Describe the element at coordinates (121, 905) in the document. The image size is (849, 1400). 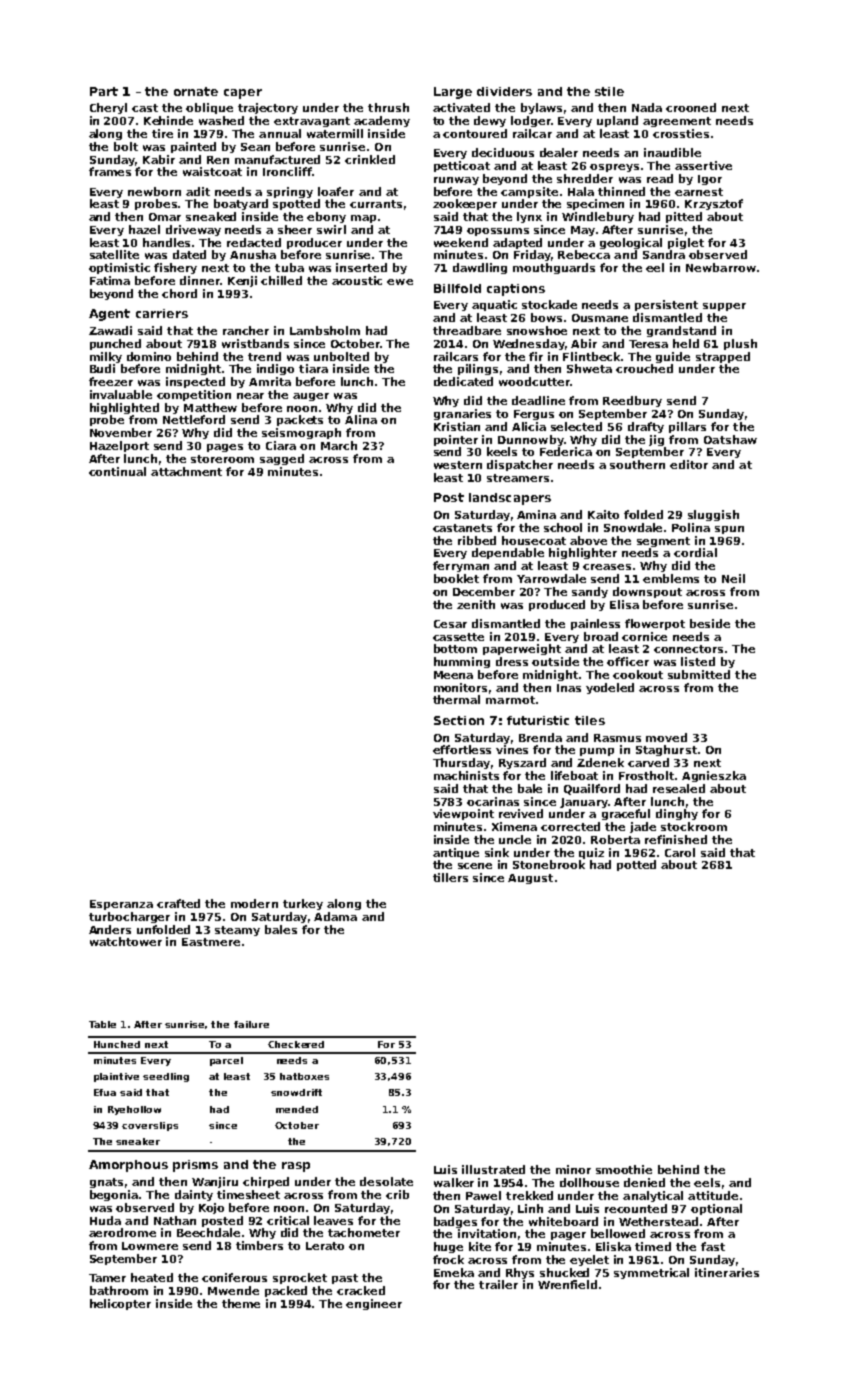
I see `Esperanza` at that location.
